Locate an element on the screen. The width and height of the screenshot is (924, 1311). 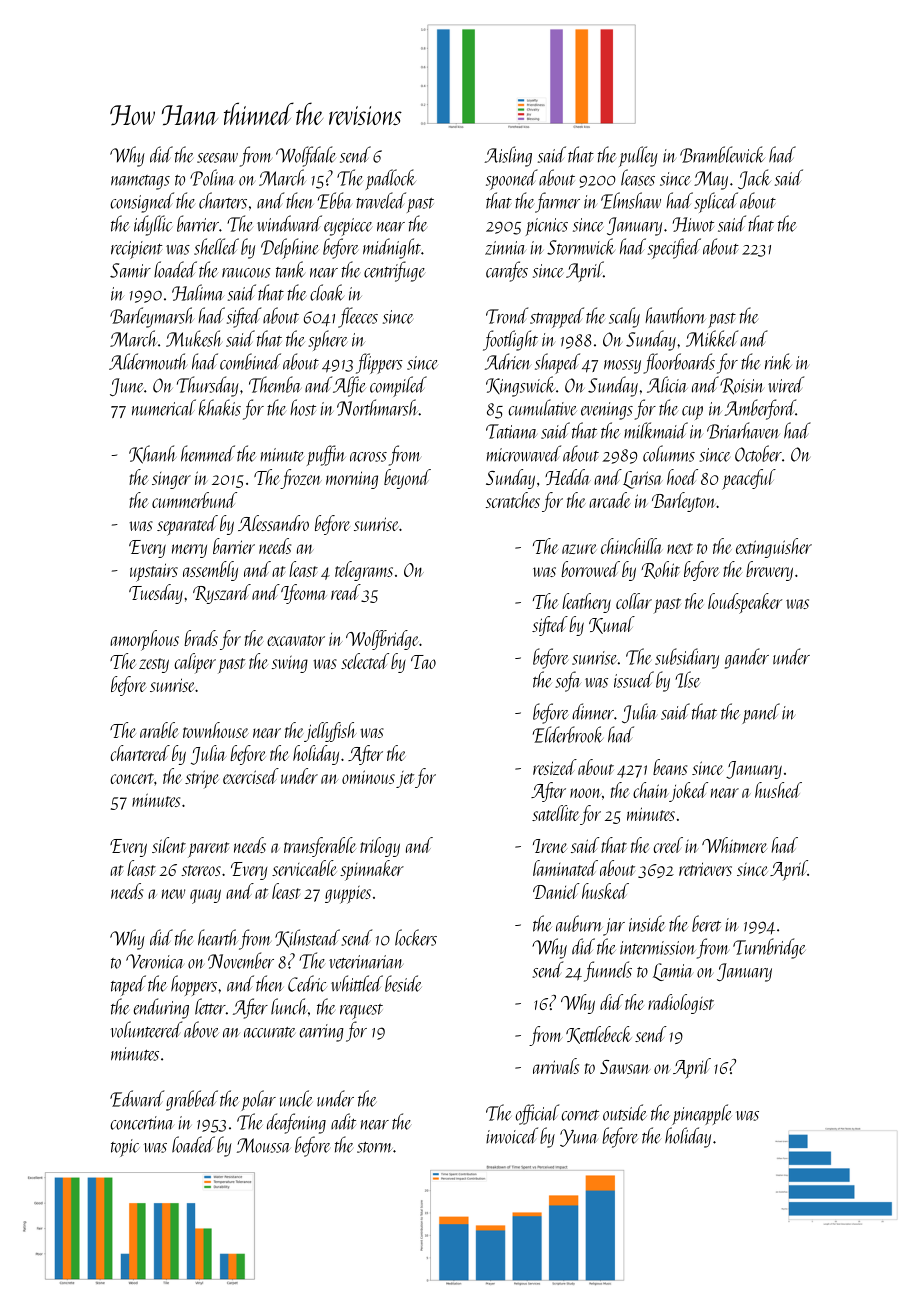
topic is located at coordinates (125, 1148).
